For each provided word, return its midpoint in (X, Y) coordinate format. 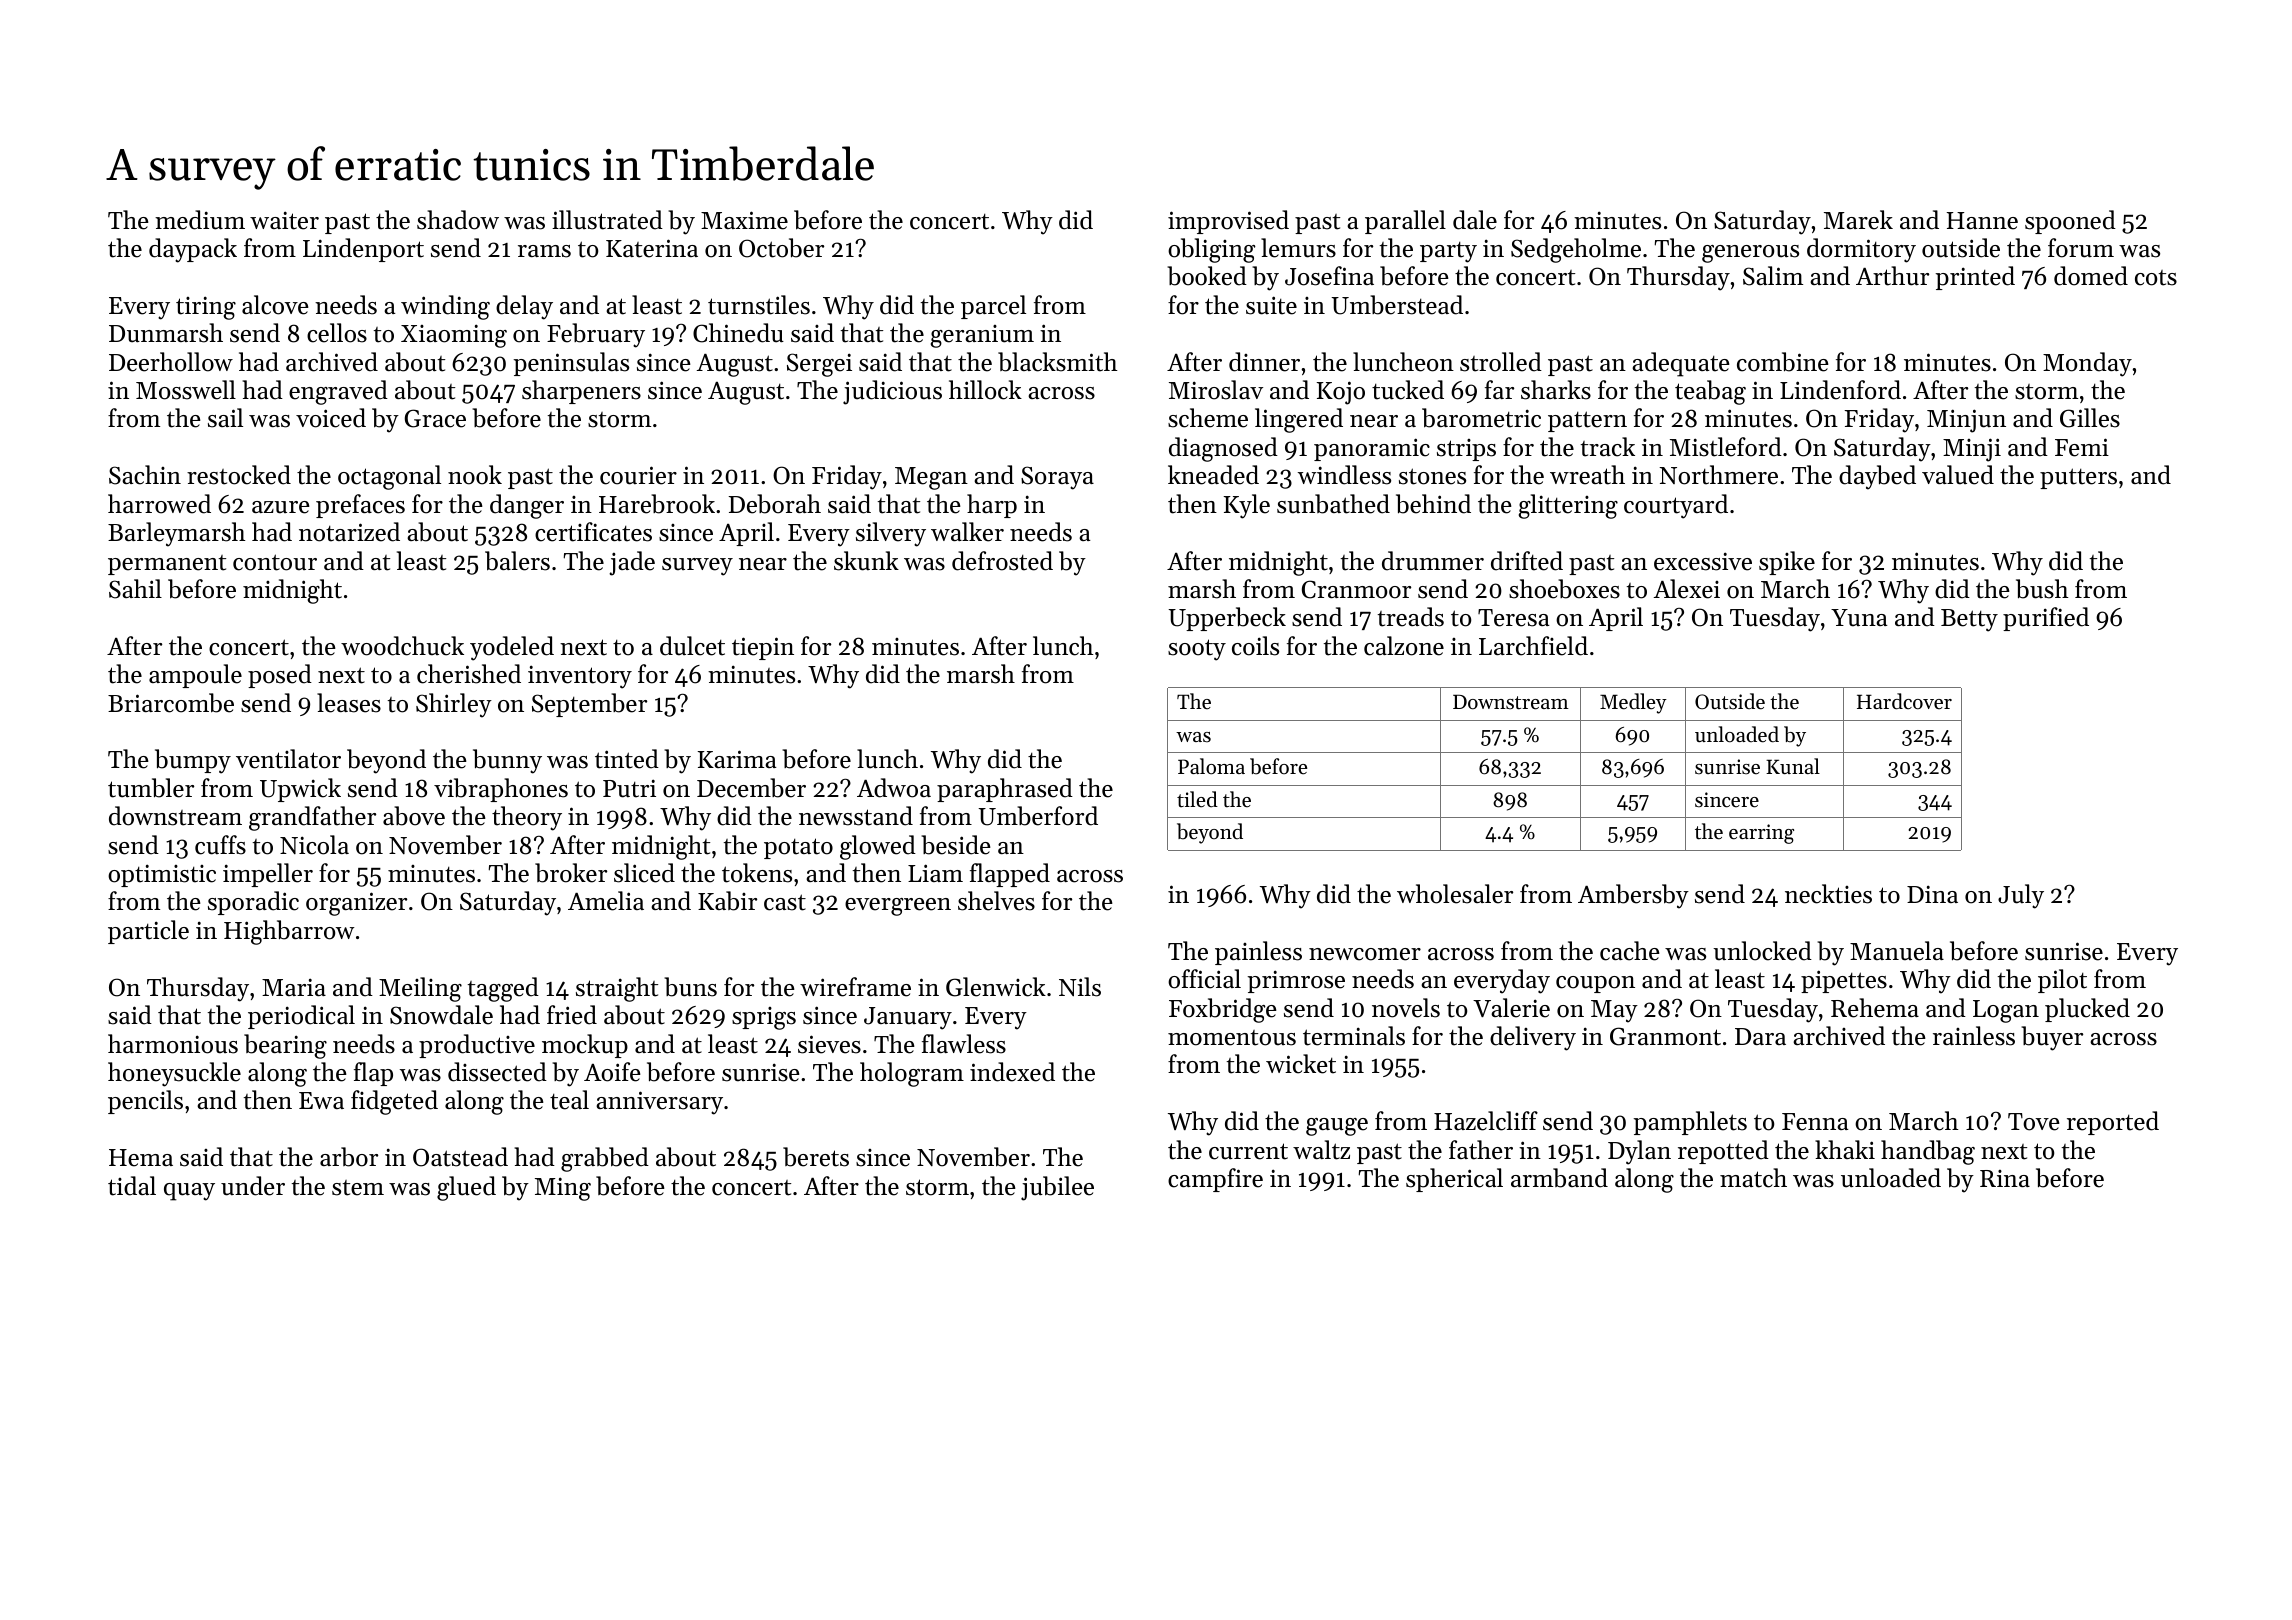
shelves (996, 901)
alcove (275, 305)
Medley (1633, 703)
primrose (1296, 981)
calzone (1404, 646)
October (781, 248)
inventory (580, 677)
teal (569, 1100)
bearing (285, 1046)
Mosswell (186, 390)
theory (527, 818)
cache (1630, 951)
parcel (993, 307)
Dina (1932, 894)
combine (1783, 362)
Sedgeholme (1576, 250)
